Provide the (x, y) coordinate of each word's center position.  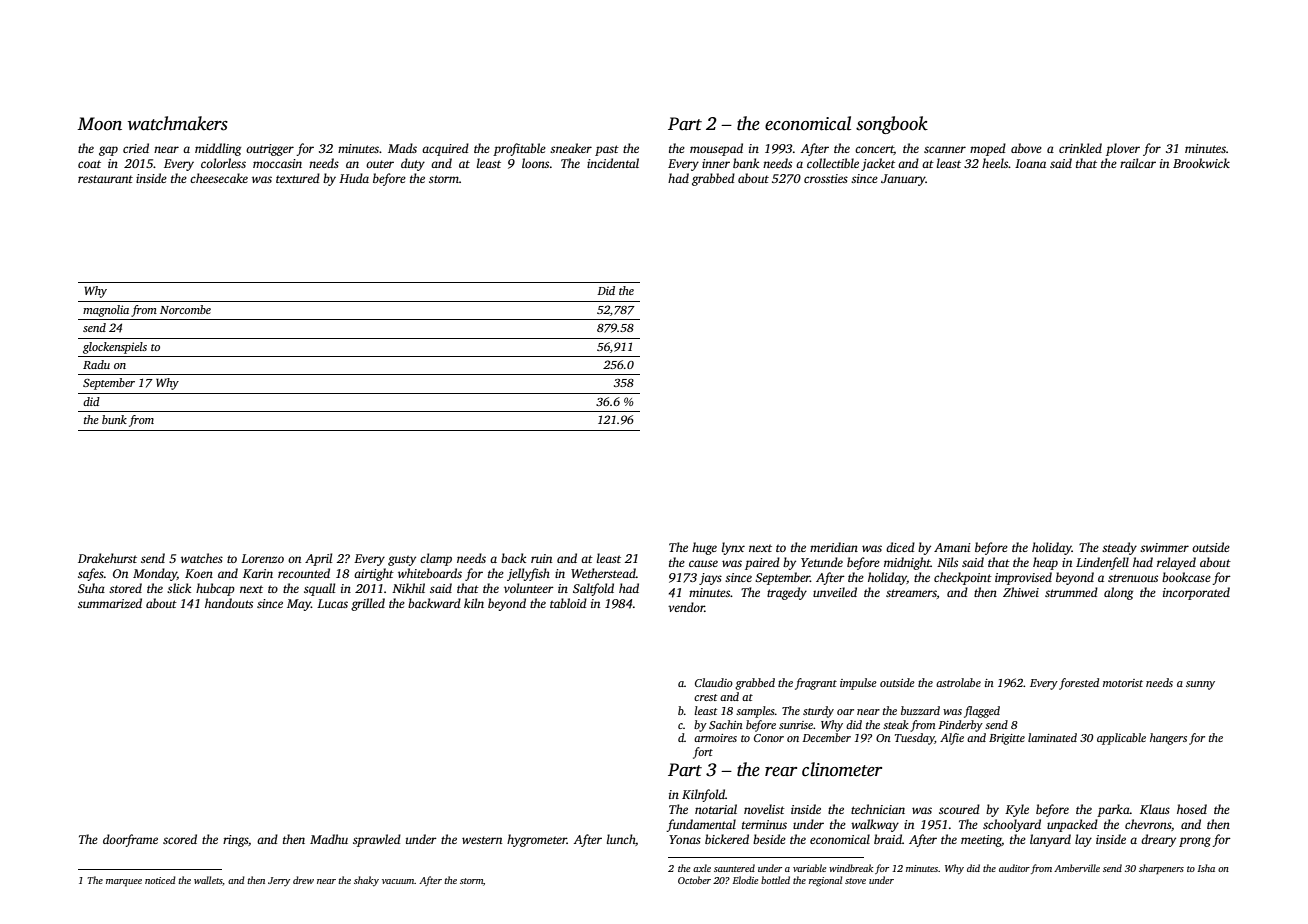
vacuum (398, 881)
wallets (208, 880)
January (903, 180)
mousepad (716, 149)
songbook (892, 125)
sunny (1200, 685)
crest (706, 697)
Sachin (726, 724)
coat (89, 164)
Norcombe (185, 309)
